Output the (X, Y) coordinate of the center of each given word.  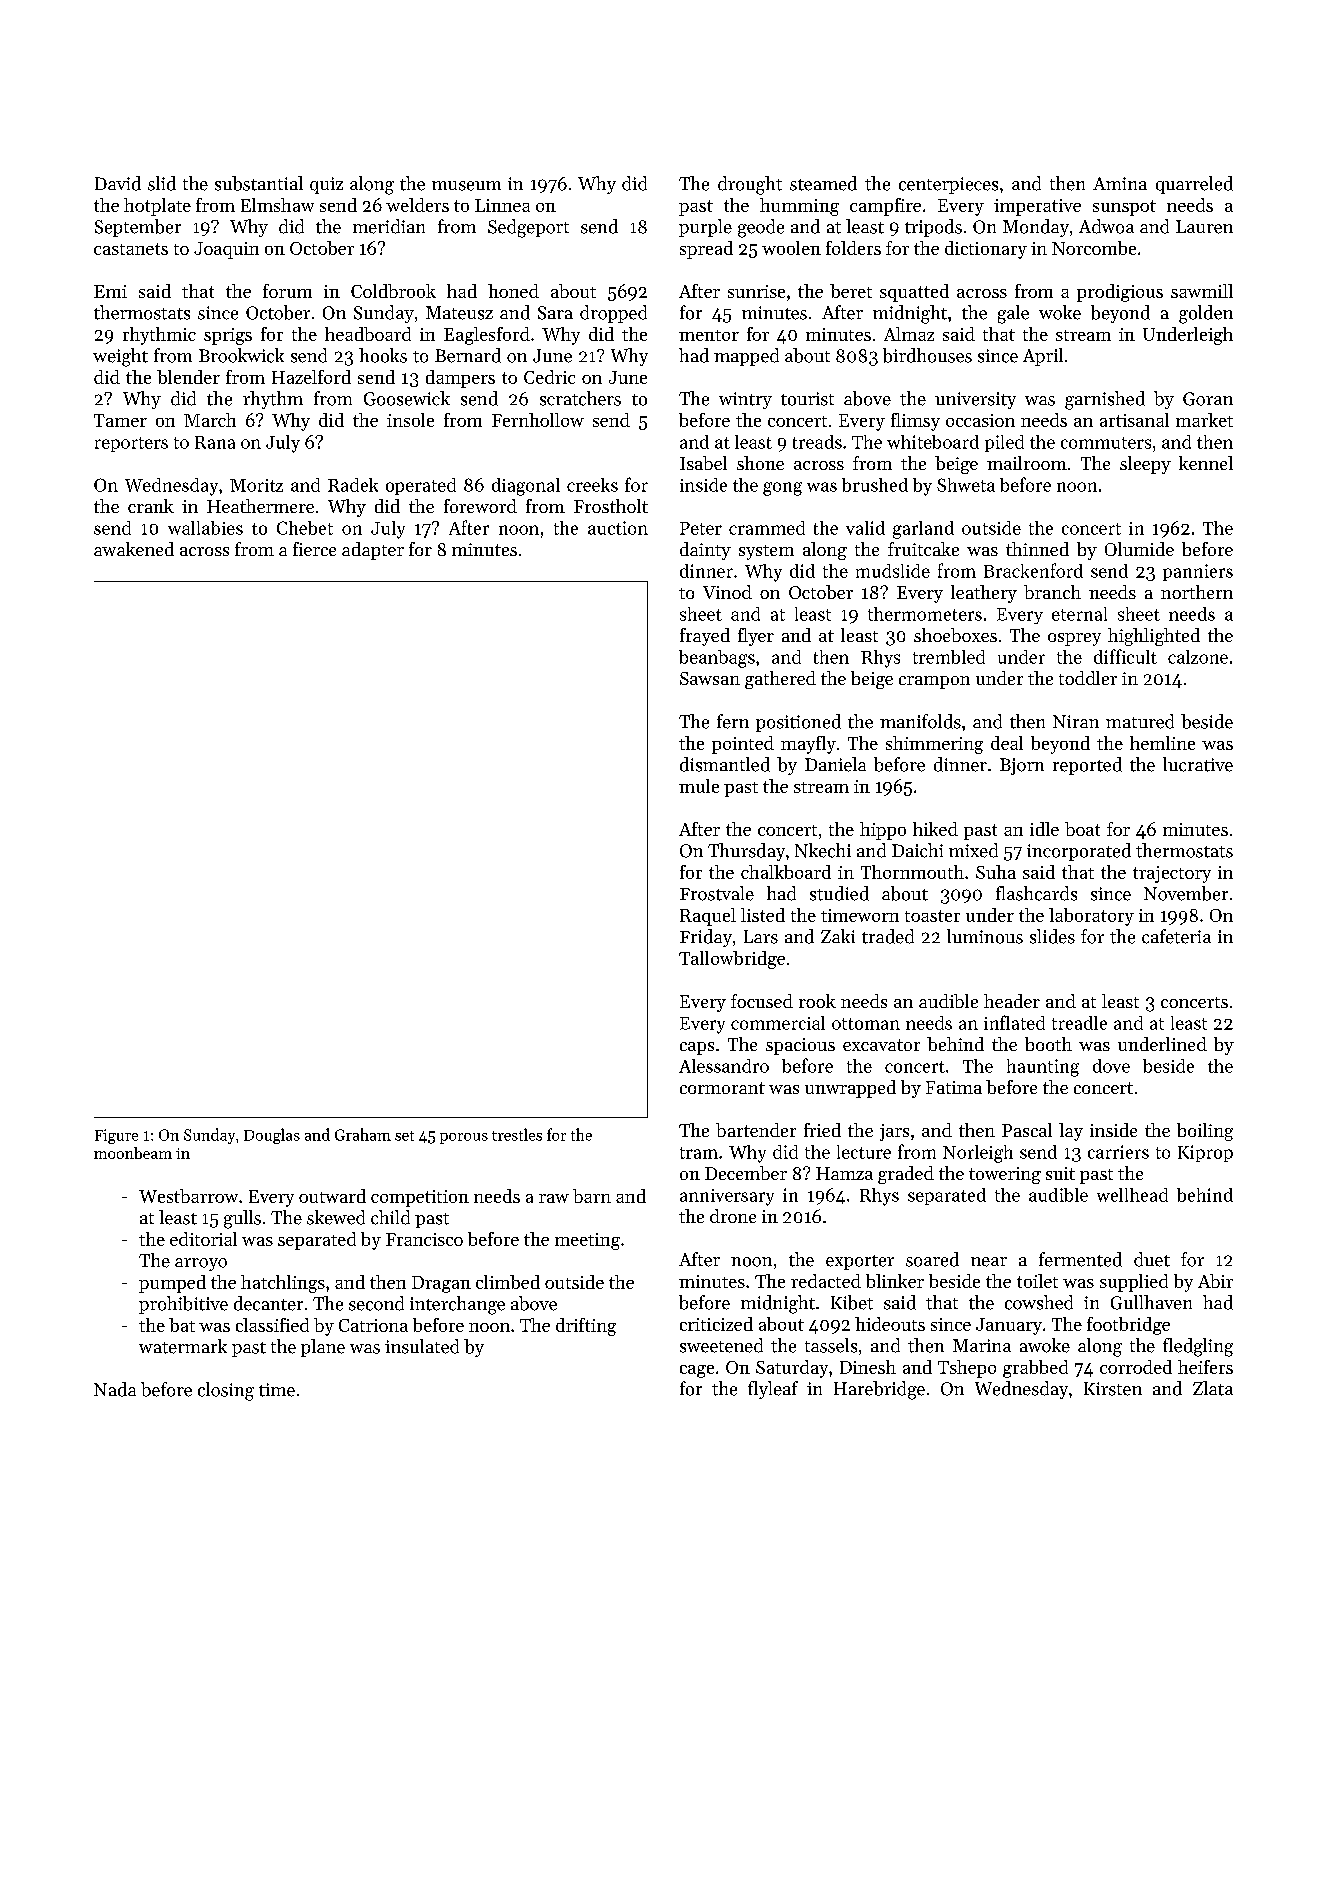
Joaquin (226, 250)
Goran (1208, 399)
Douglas (272, 1136)
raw (554, 1198)
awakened (134, 549)
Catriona (373, 1325)
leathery (984, 594)
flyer (756, 637)
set (404, 1136)
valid (865, 528)
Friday (706, 938)
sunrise (756, 291)
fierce (314, 549)
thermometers (925, 614)
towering (1005, 1175)
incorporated (1079, 852)
